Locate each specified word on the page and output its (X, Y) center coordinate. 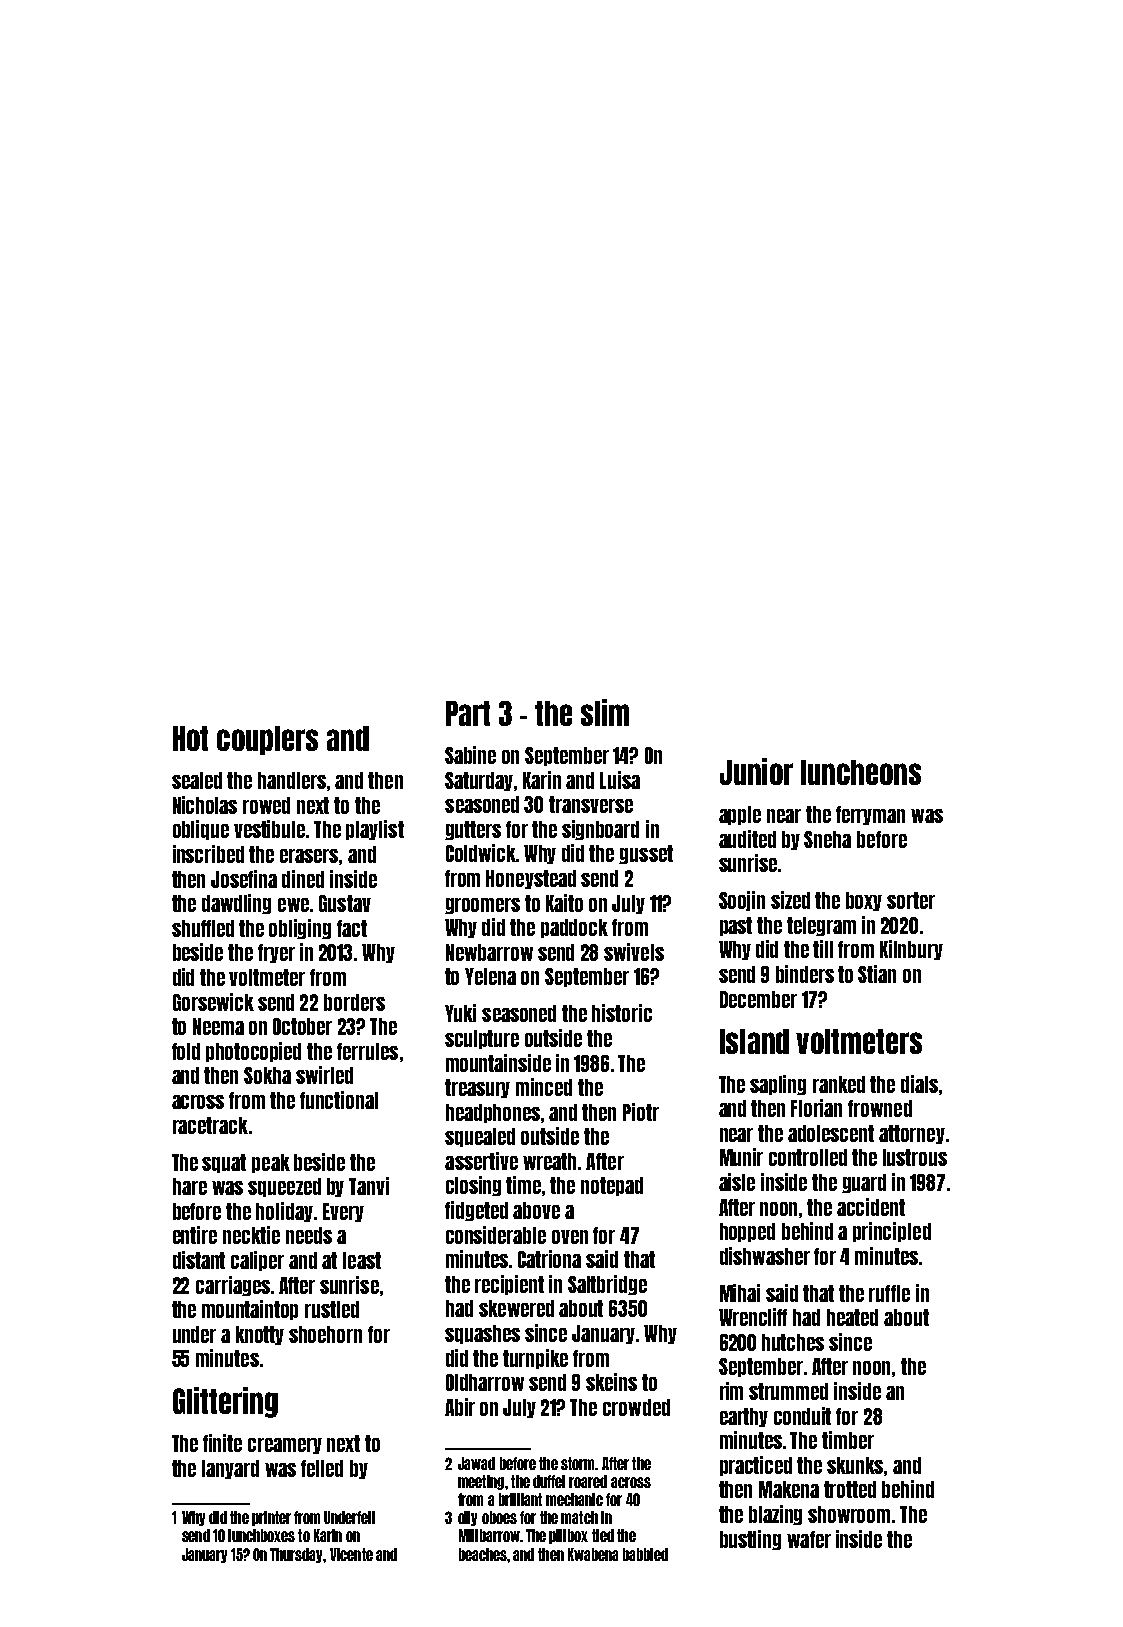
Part (468, 713)
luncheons (861, 772)
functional (339, 1100)
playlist (375, 830)
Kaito (564, 903)
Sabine (470, 755)
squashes (482, 1334)
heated (852, 1317)
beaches (483, 1554)
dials (919, 1084)
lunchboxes (261, 1535)
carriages (233, 1286)
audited (747, 839)
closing (473, 1186)
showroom (849, 1514)
